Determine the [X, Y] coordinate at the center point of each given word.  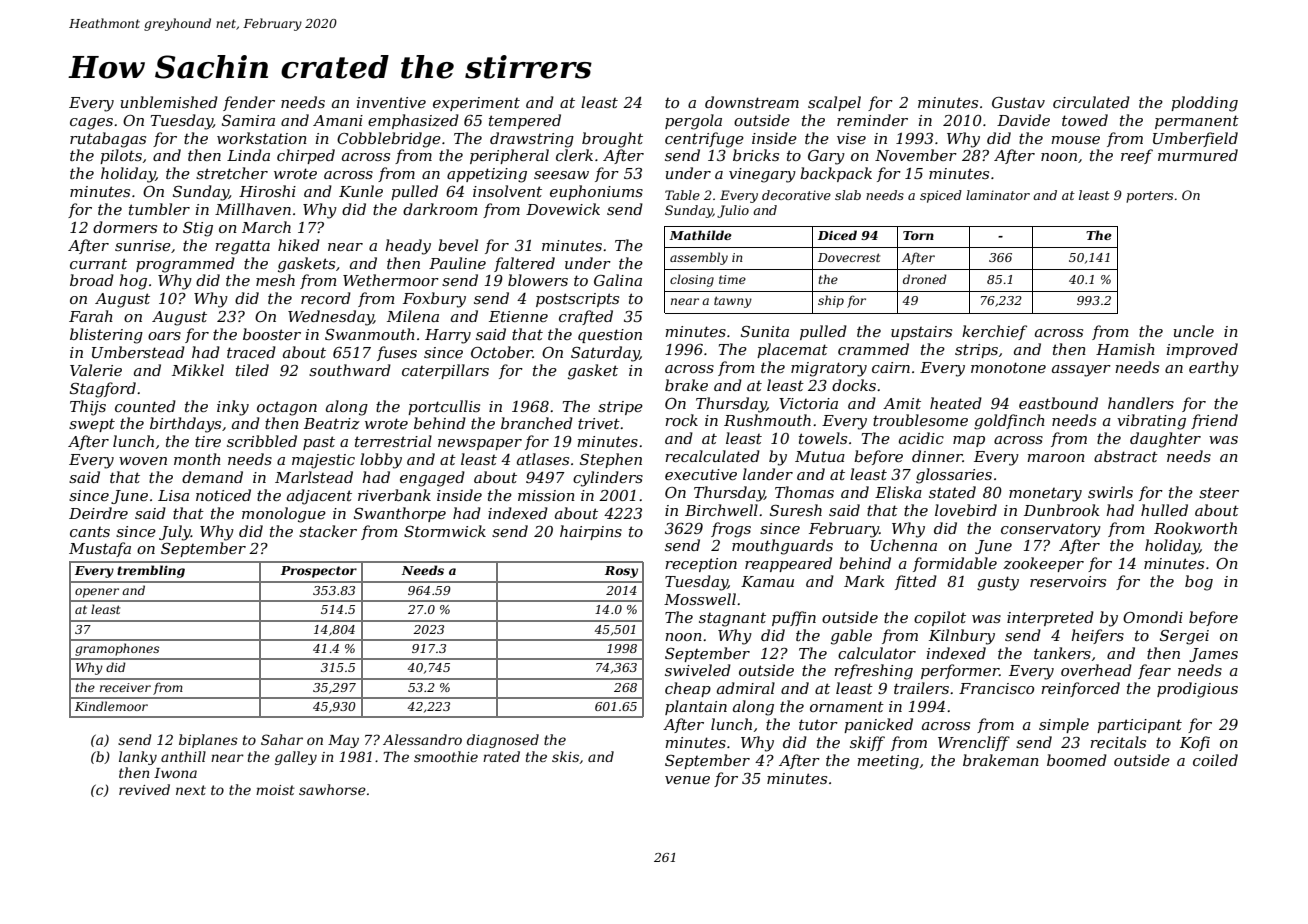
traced [251, 352]
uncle [1194, 331]
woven [143, 461]
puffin [794, 618]
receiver [125, 687]
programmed [185, 265]
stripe [620, 408]
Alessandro [422, 739]
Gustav [1018, 102]
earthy [1214, 369]
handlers [1141, 403]
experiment [476, 104]
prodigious [1197, 690]
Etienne [518, 316]
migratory [829, 369]
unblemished [169, 102]
